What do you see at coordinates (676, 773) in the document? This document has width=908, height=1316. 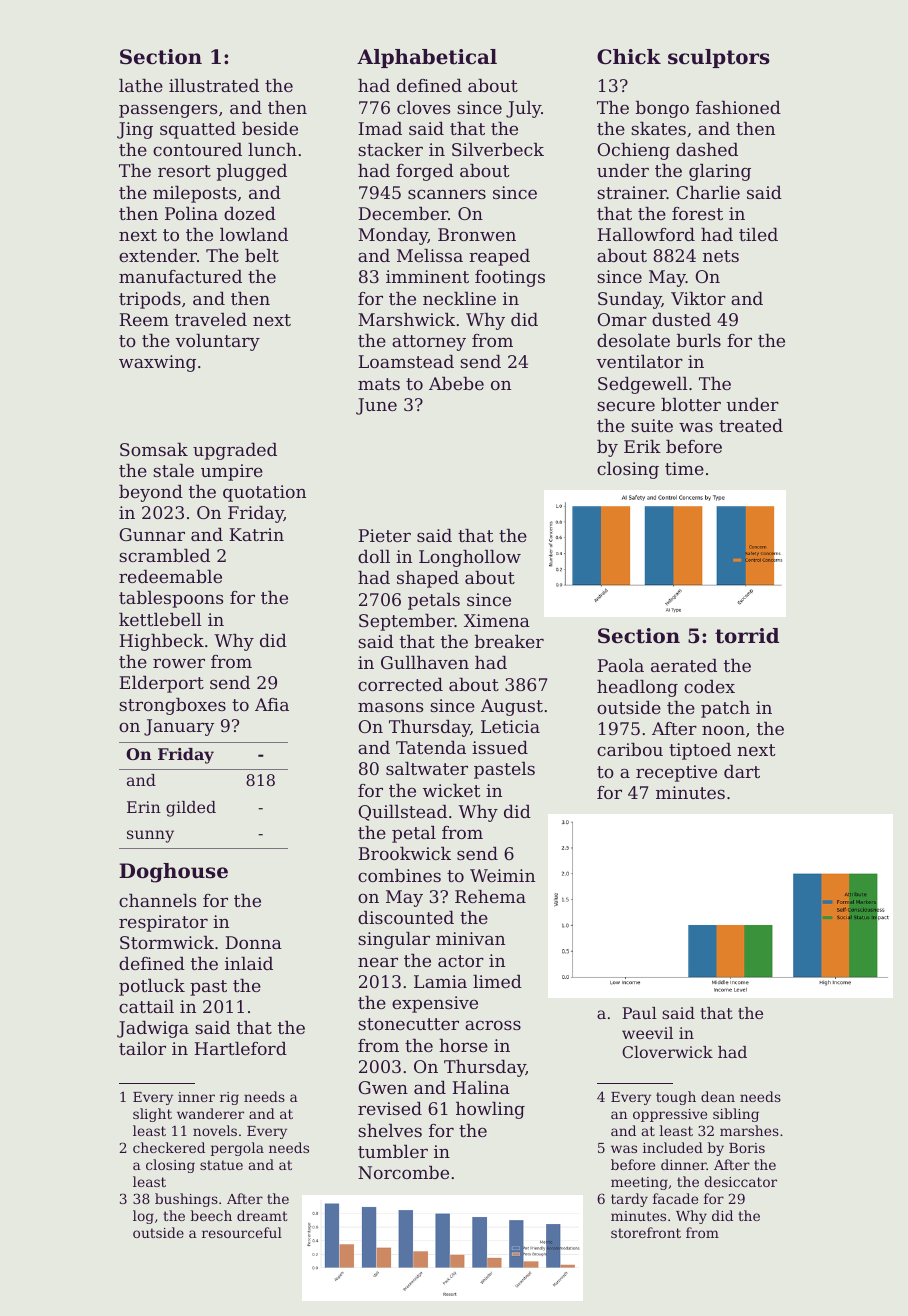 I see `receptive` at bounding box center [676, 773].
